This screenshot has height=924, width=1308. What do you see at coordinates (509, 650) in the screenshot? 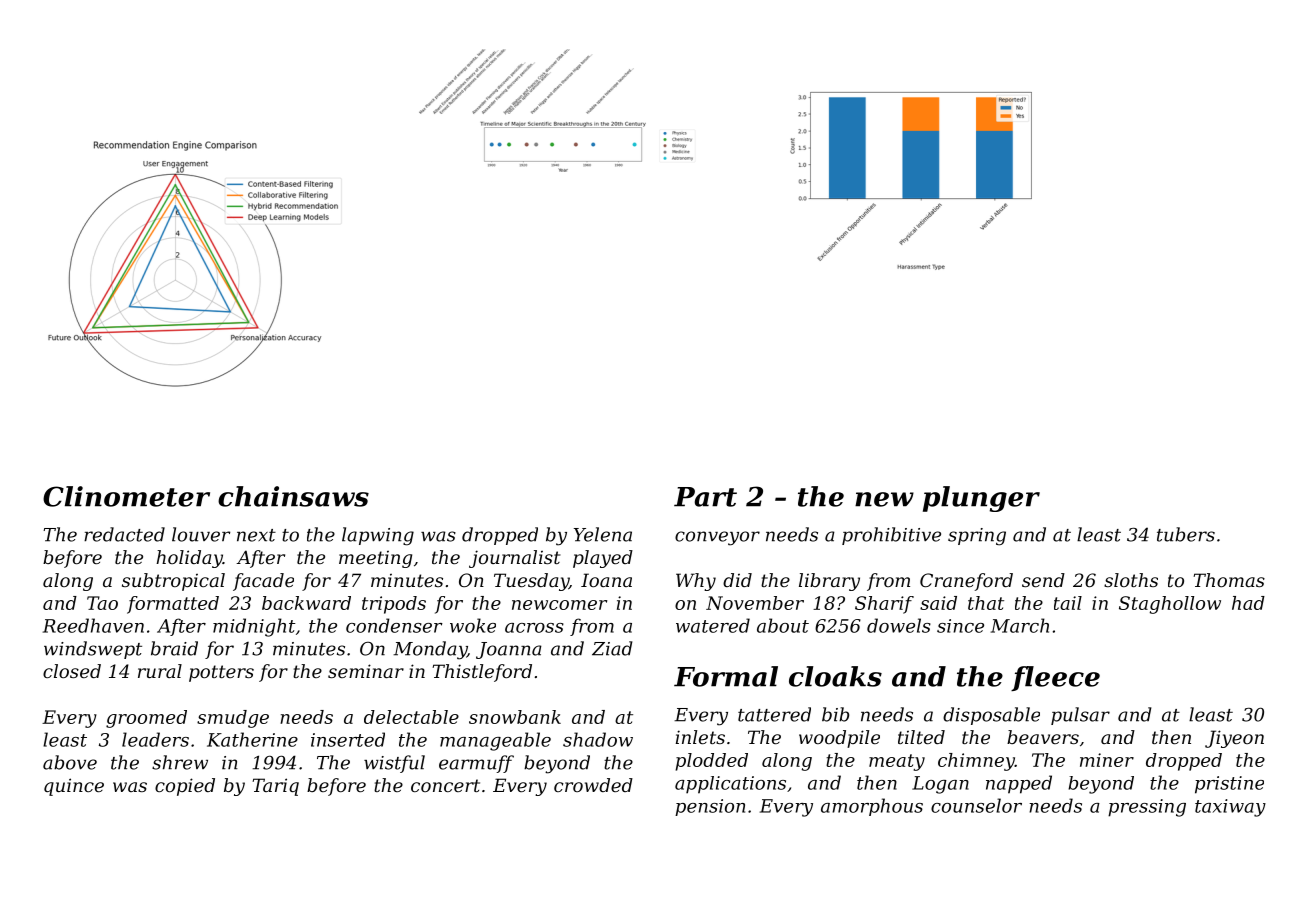
I see `Joanna` at bounding box center [509, 650].
